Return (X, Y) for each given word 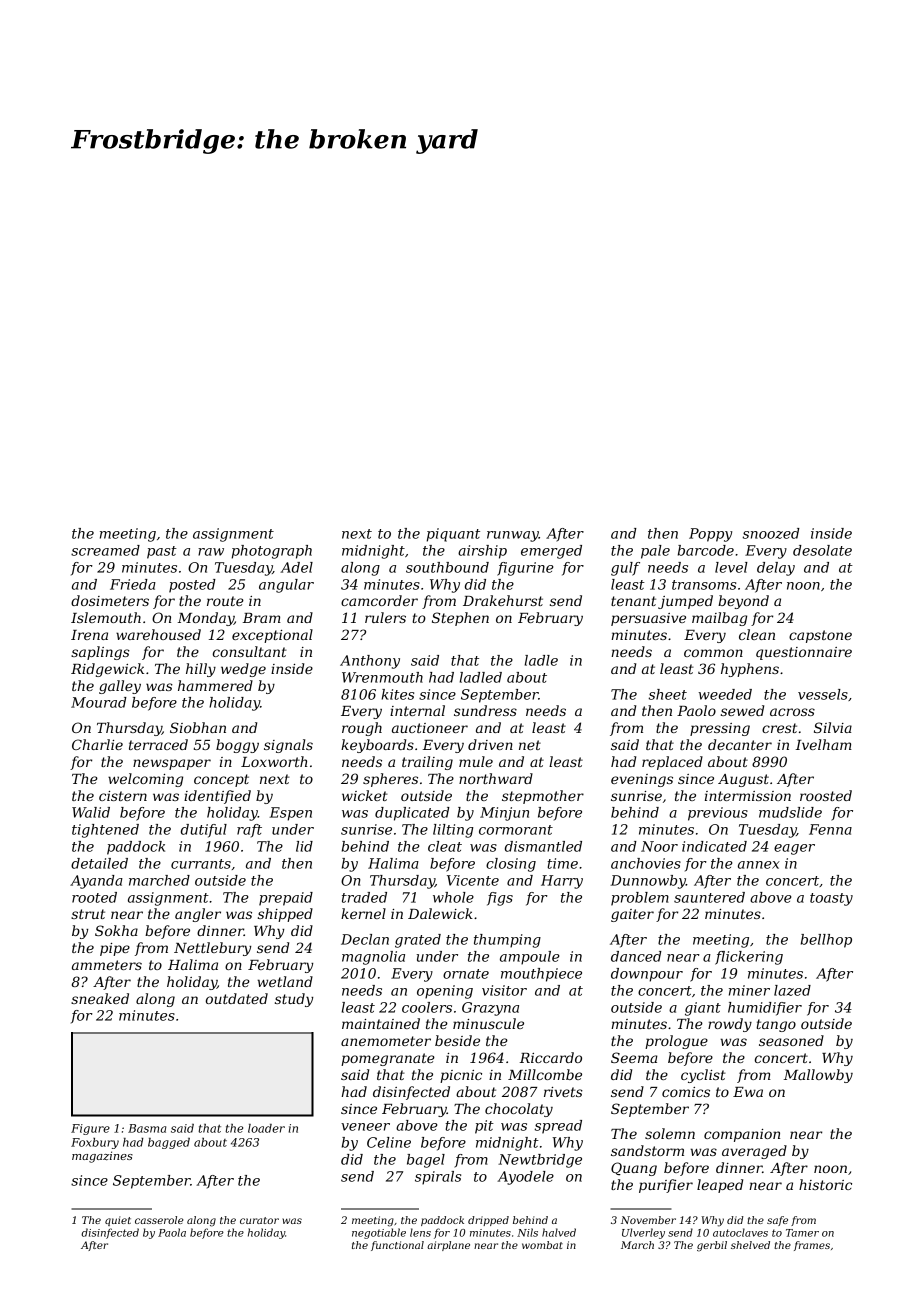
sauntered (709, 897)
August (743, 780)
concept (221, 780)
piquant (453, 535)
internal (417, 710)
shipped (285, 915)
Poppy (710, 535)
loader (266, 1128)
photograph (272, 552)
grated (418, 941)
